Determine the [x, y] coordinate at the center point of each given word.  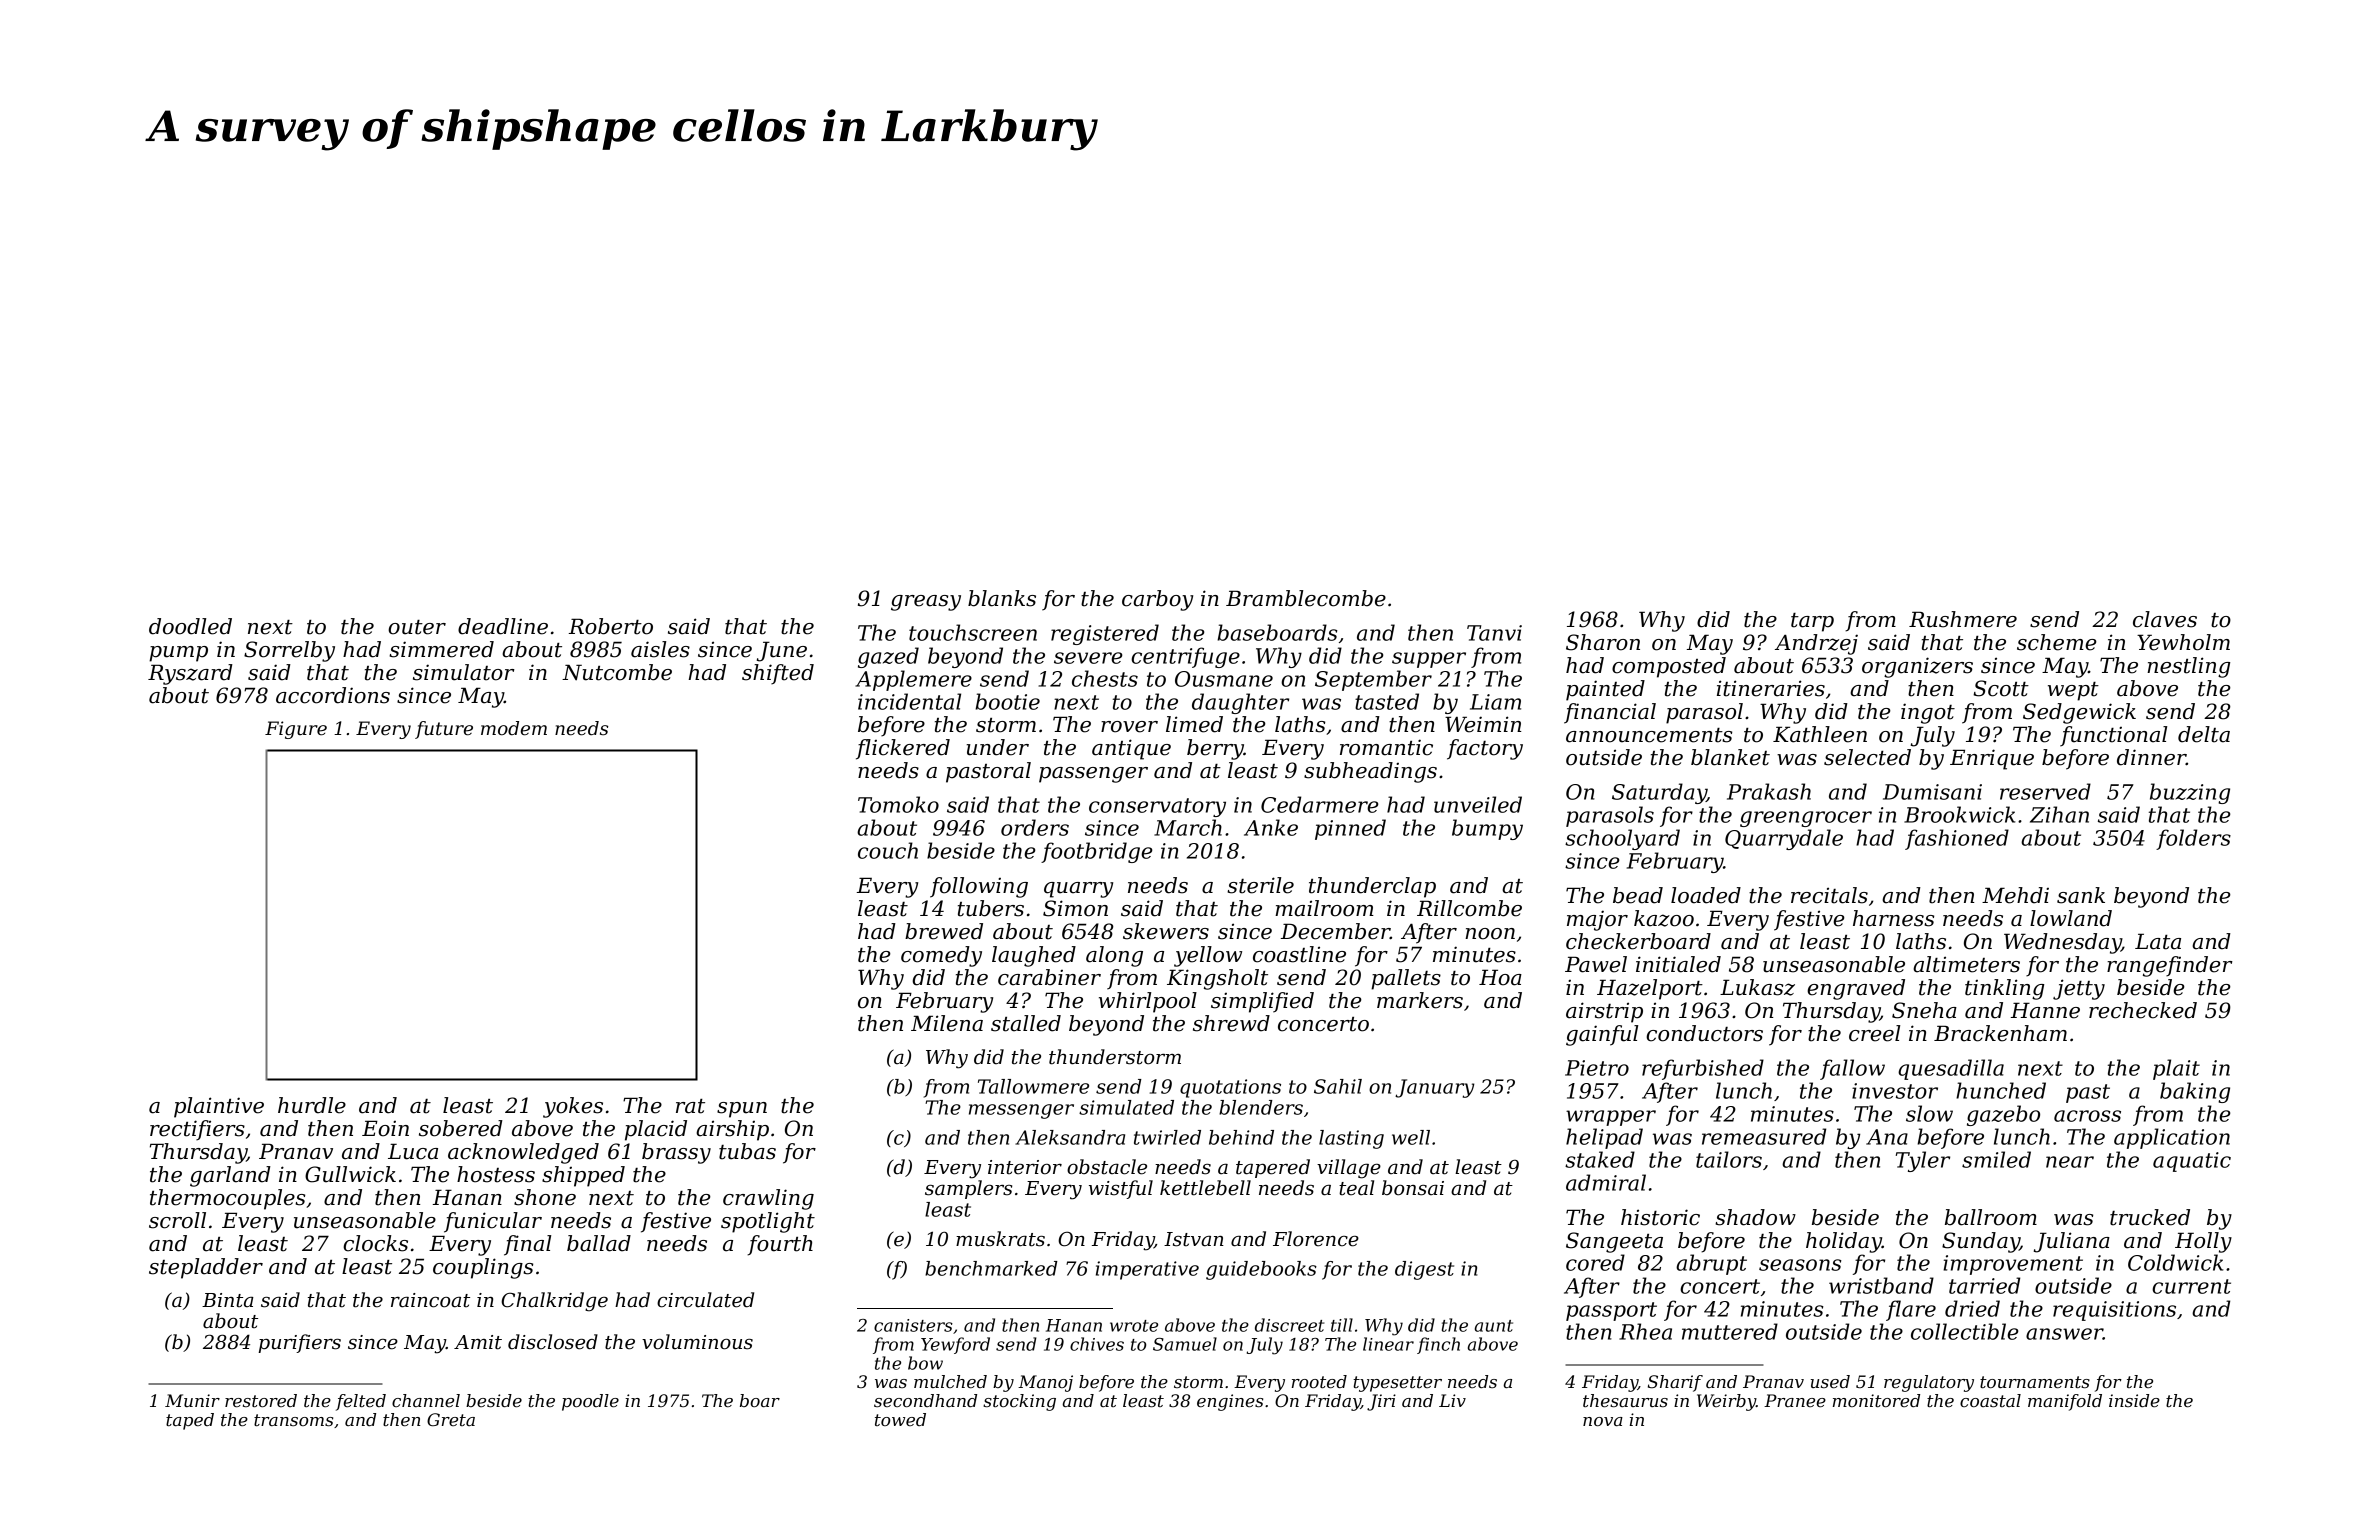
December [1335, 931]
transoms [293, 1420]
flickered [903, 749]
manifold [2065, 1402]
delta [2204, 734]
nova [1603, 1421]
